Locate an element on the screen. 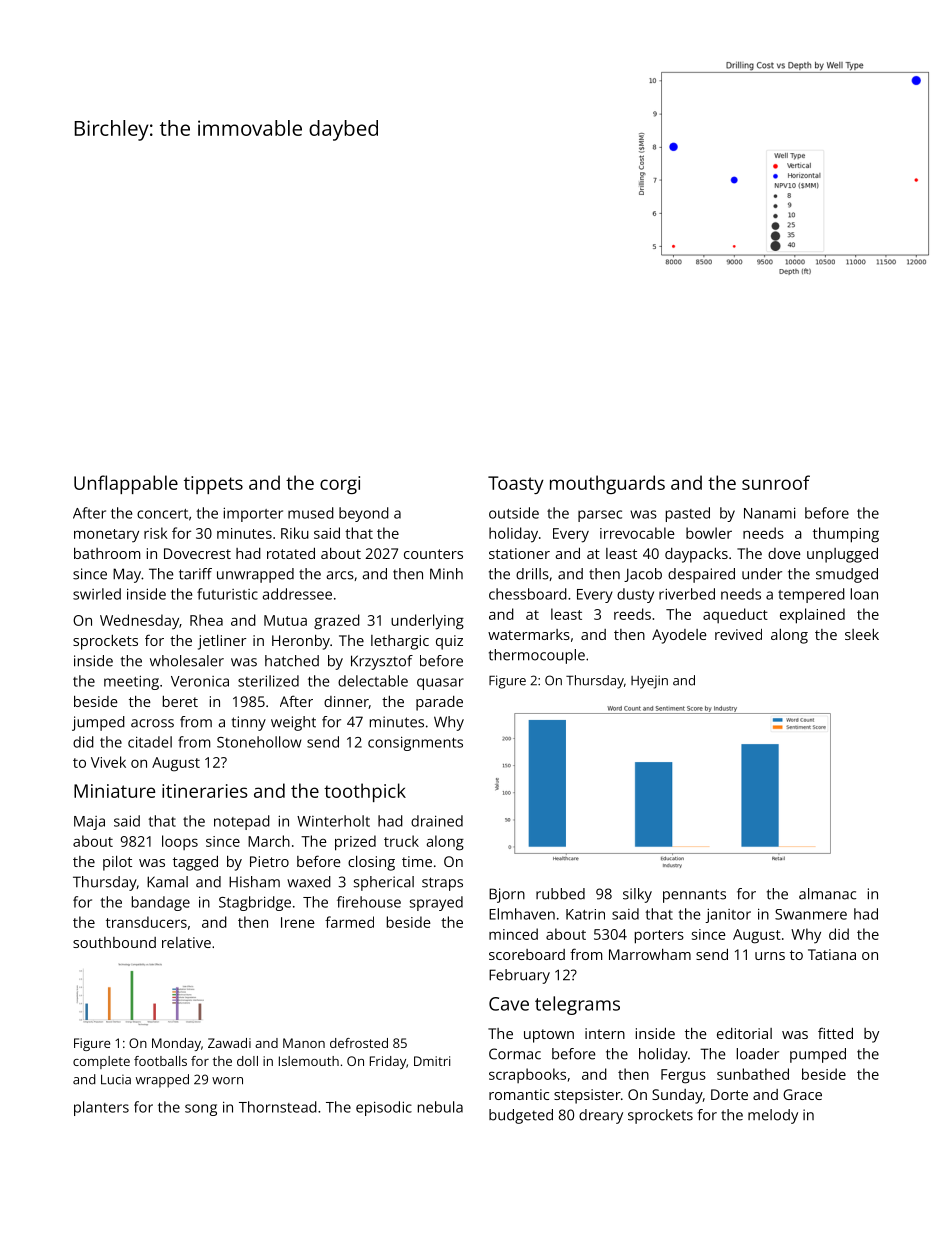 This screenshot has height=1233, width=952. pilot is located at coordinates (117, 863).
